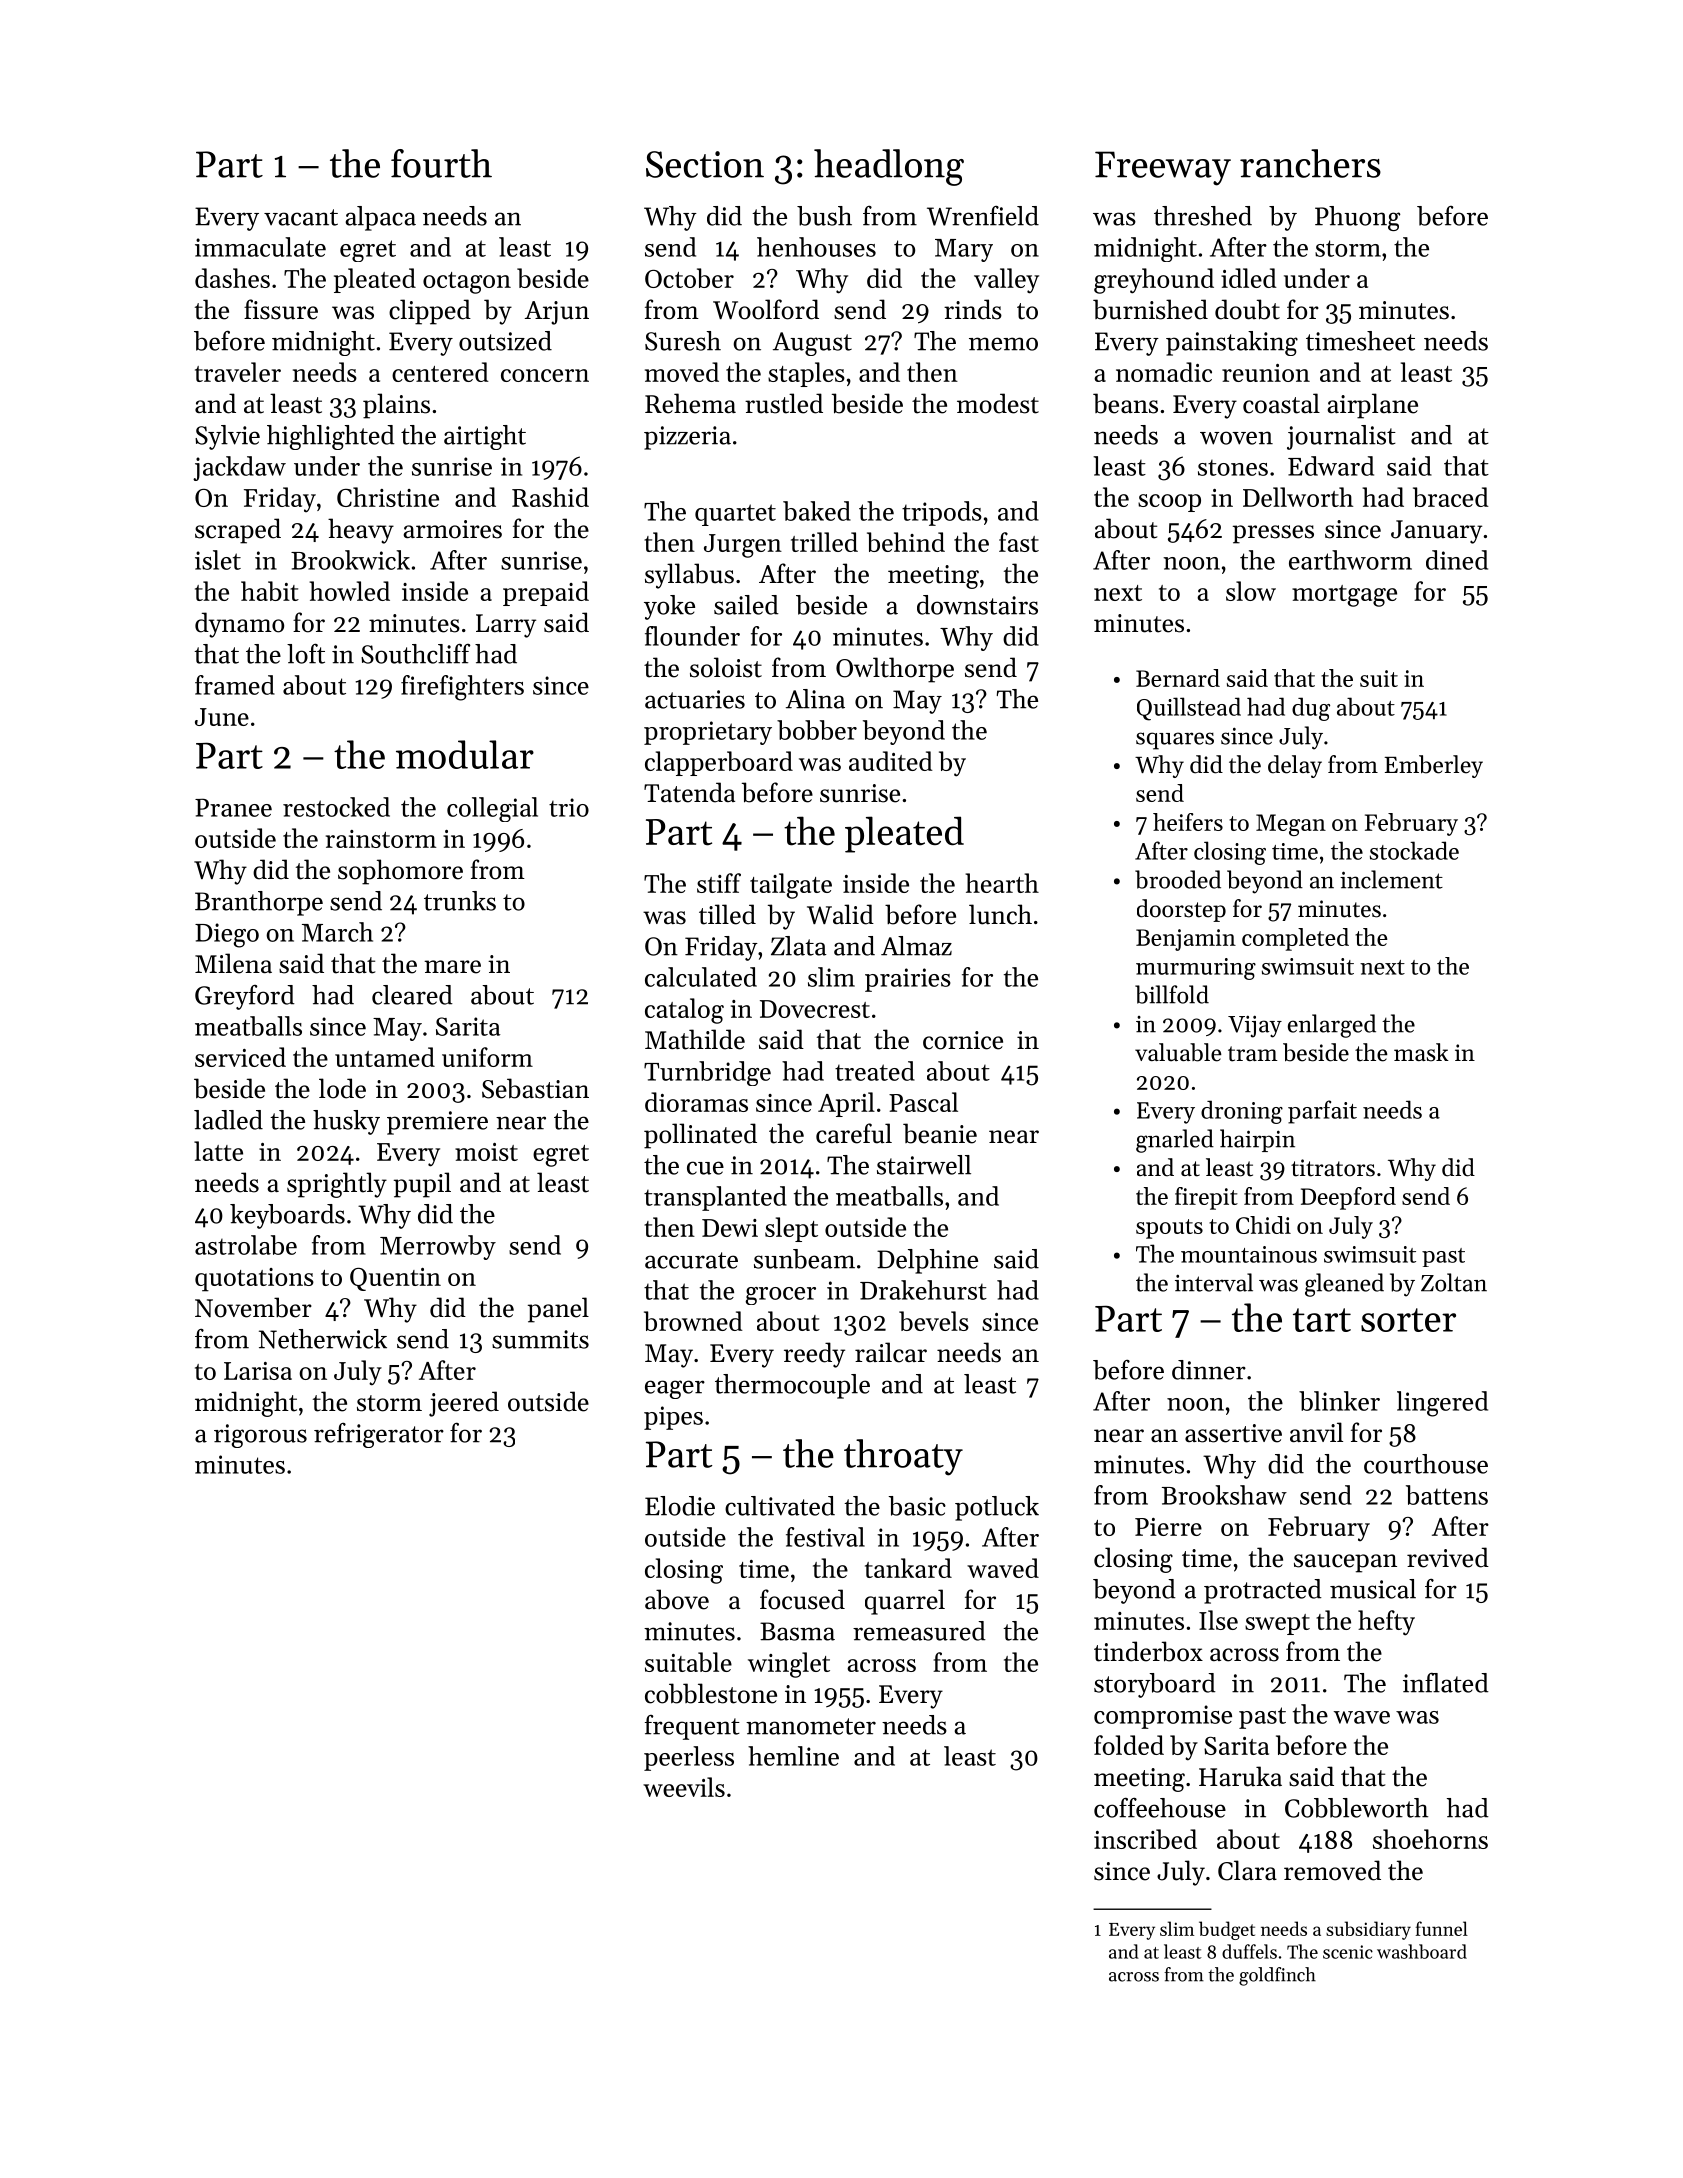  Describe the element at coordinates (684, 1787) in the document. I see `weevils` at that location.
